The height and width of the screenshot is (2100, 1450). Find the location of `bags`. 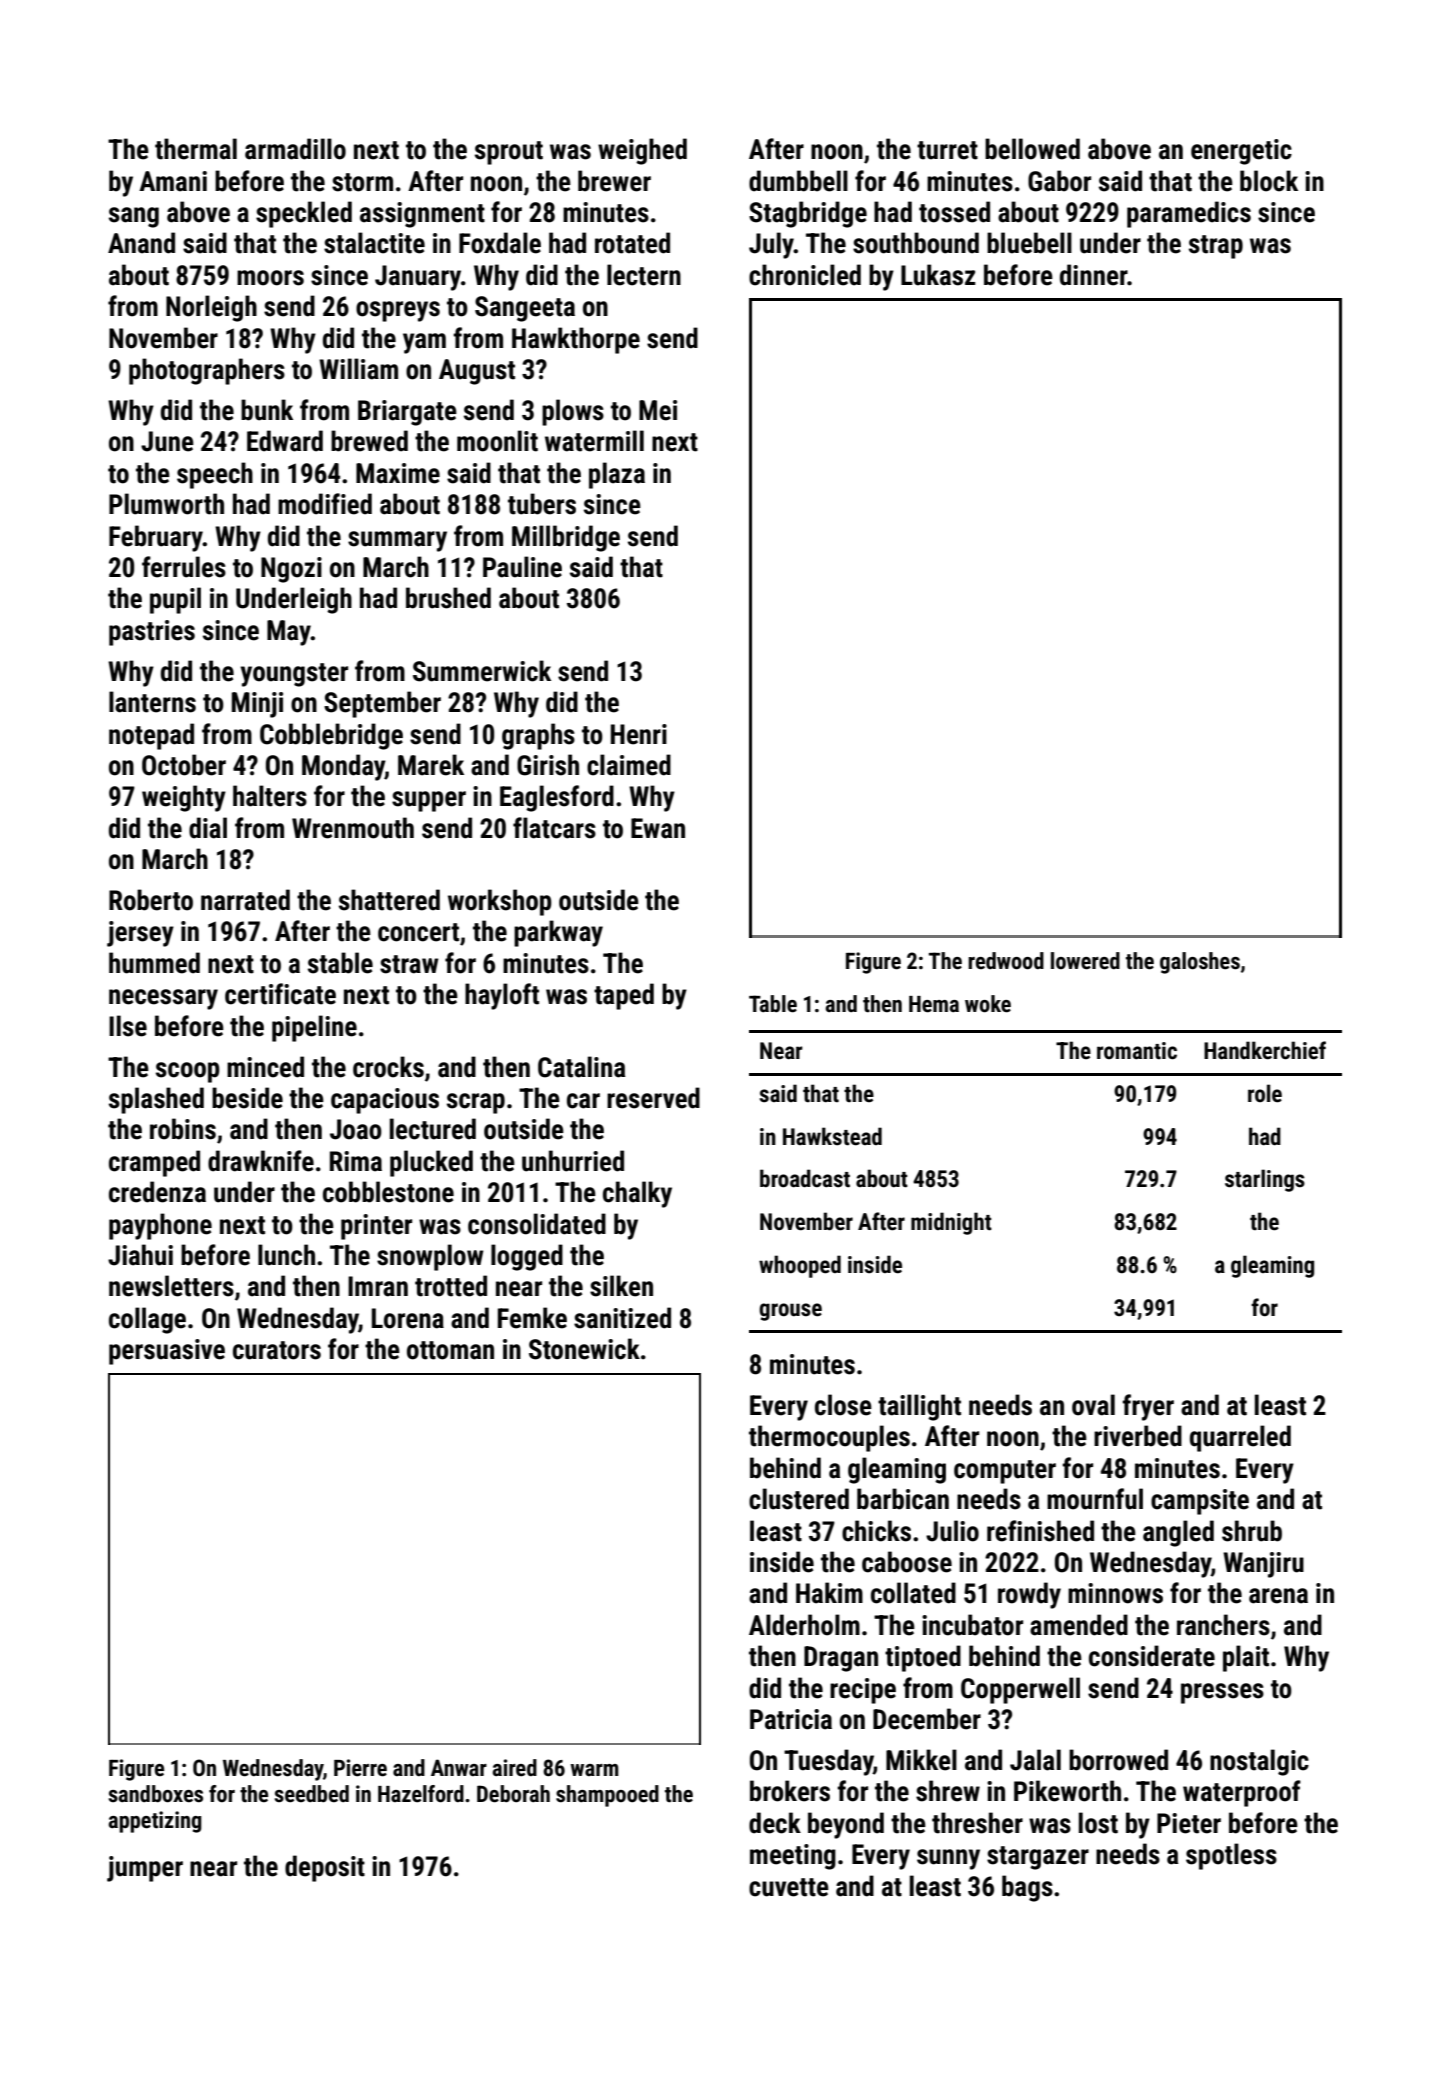

bags is located at coordinates (1027, 1888).
